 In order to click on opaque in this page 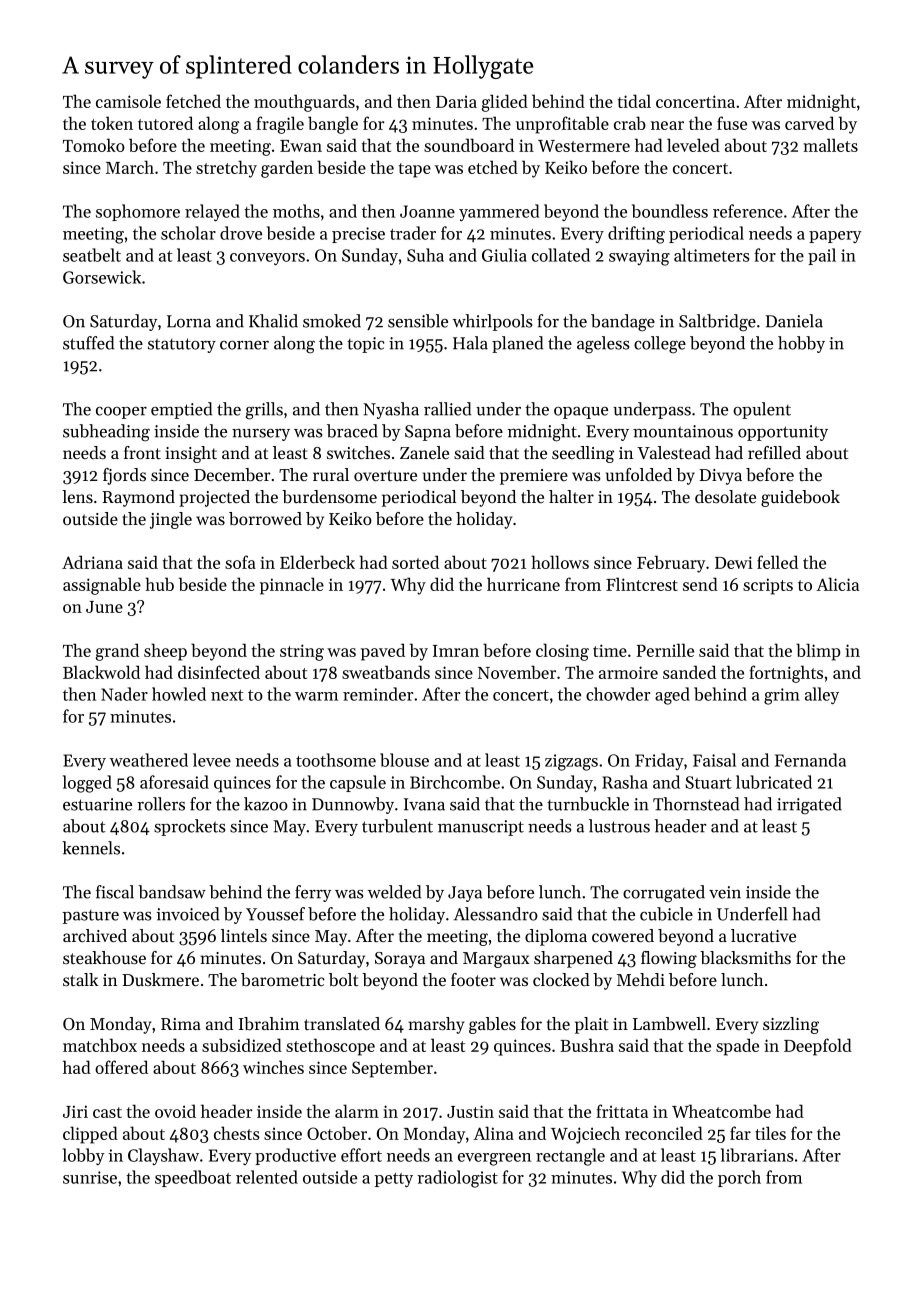, I will do `click(581, 413)`.
